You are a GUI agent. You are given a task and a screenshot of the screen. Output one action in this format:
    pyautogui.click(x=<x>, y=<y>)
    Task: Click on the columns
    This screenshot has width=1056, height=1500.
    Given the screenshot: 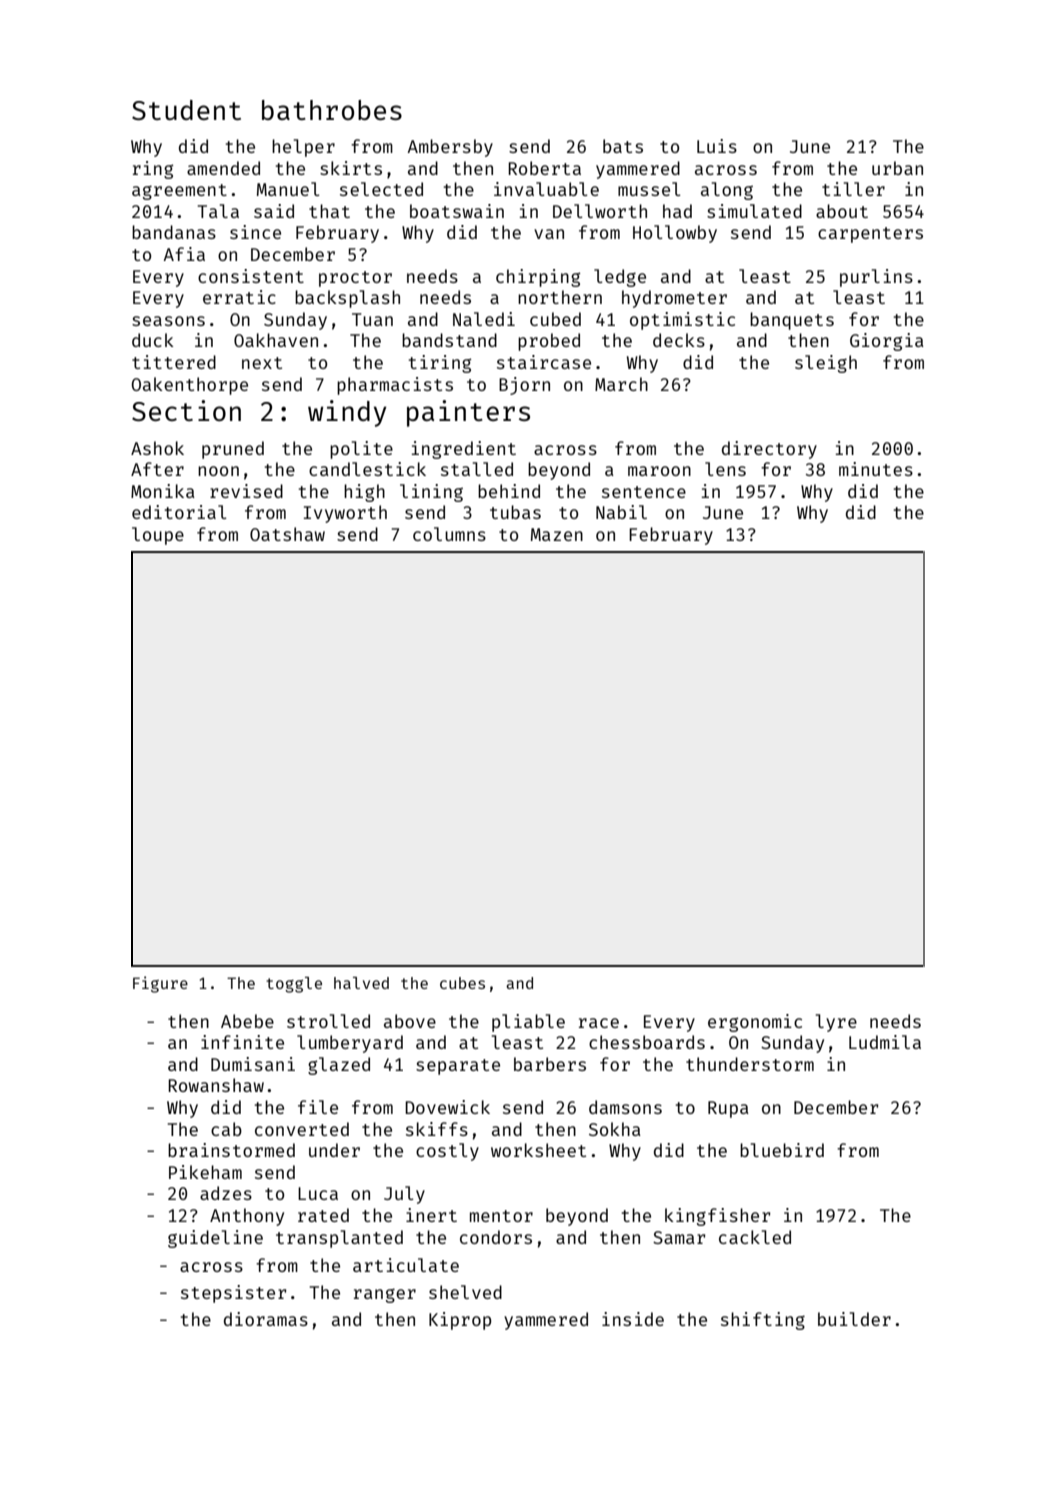 What is the action you would take?
    pyautogui.click(x=449, y=534)
